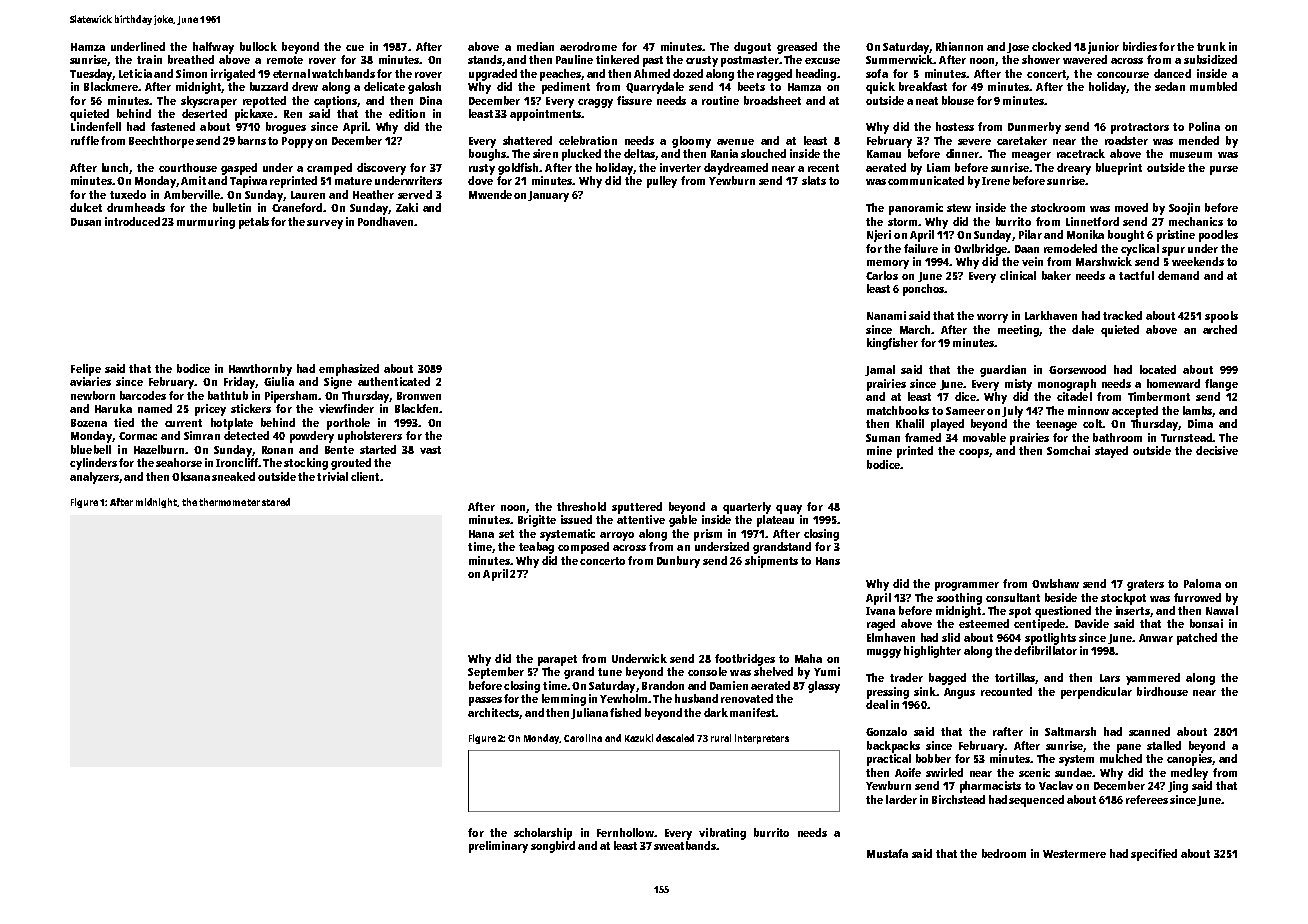 The image size is (1308, 924). Describe the element at coordinates (297, 207) in the document. I see `Craneford` at that location.
